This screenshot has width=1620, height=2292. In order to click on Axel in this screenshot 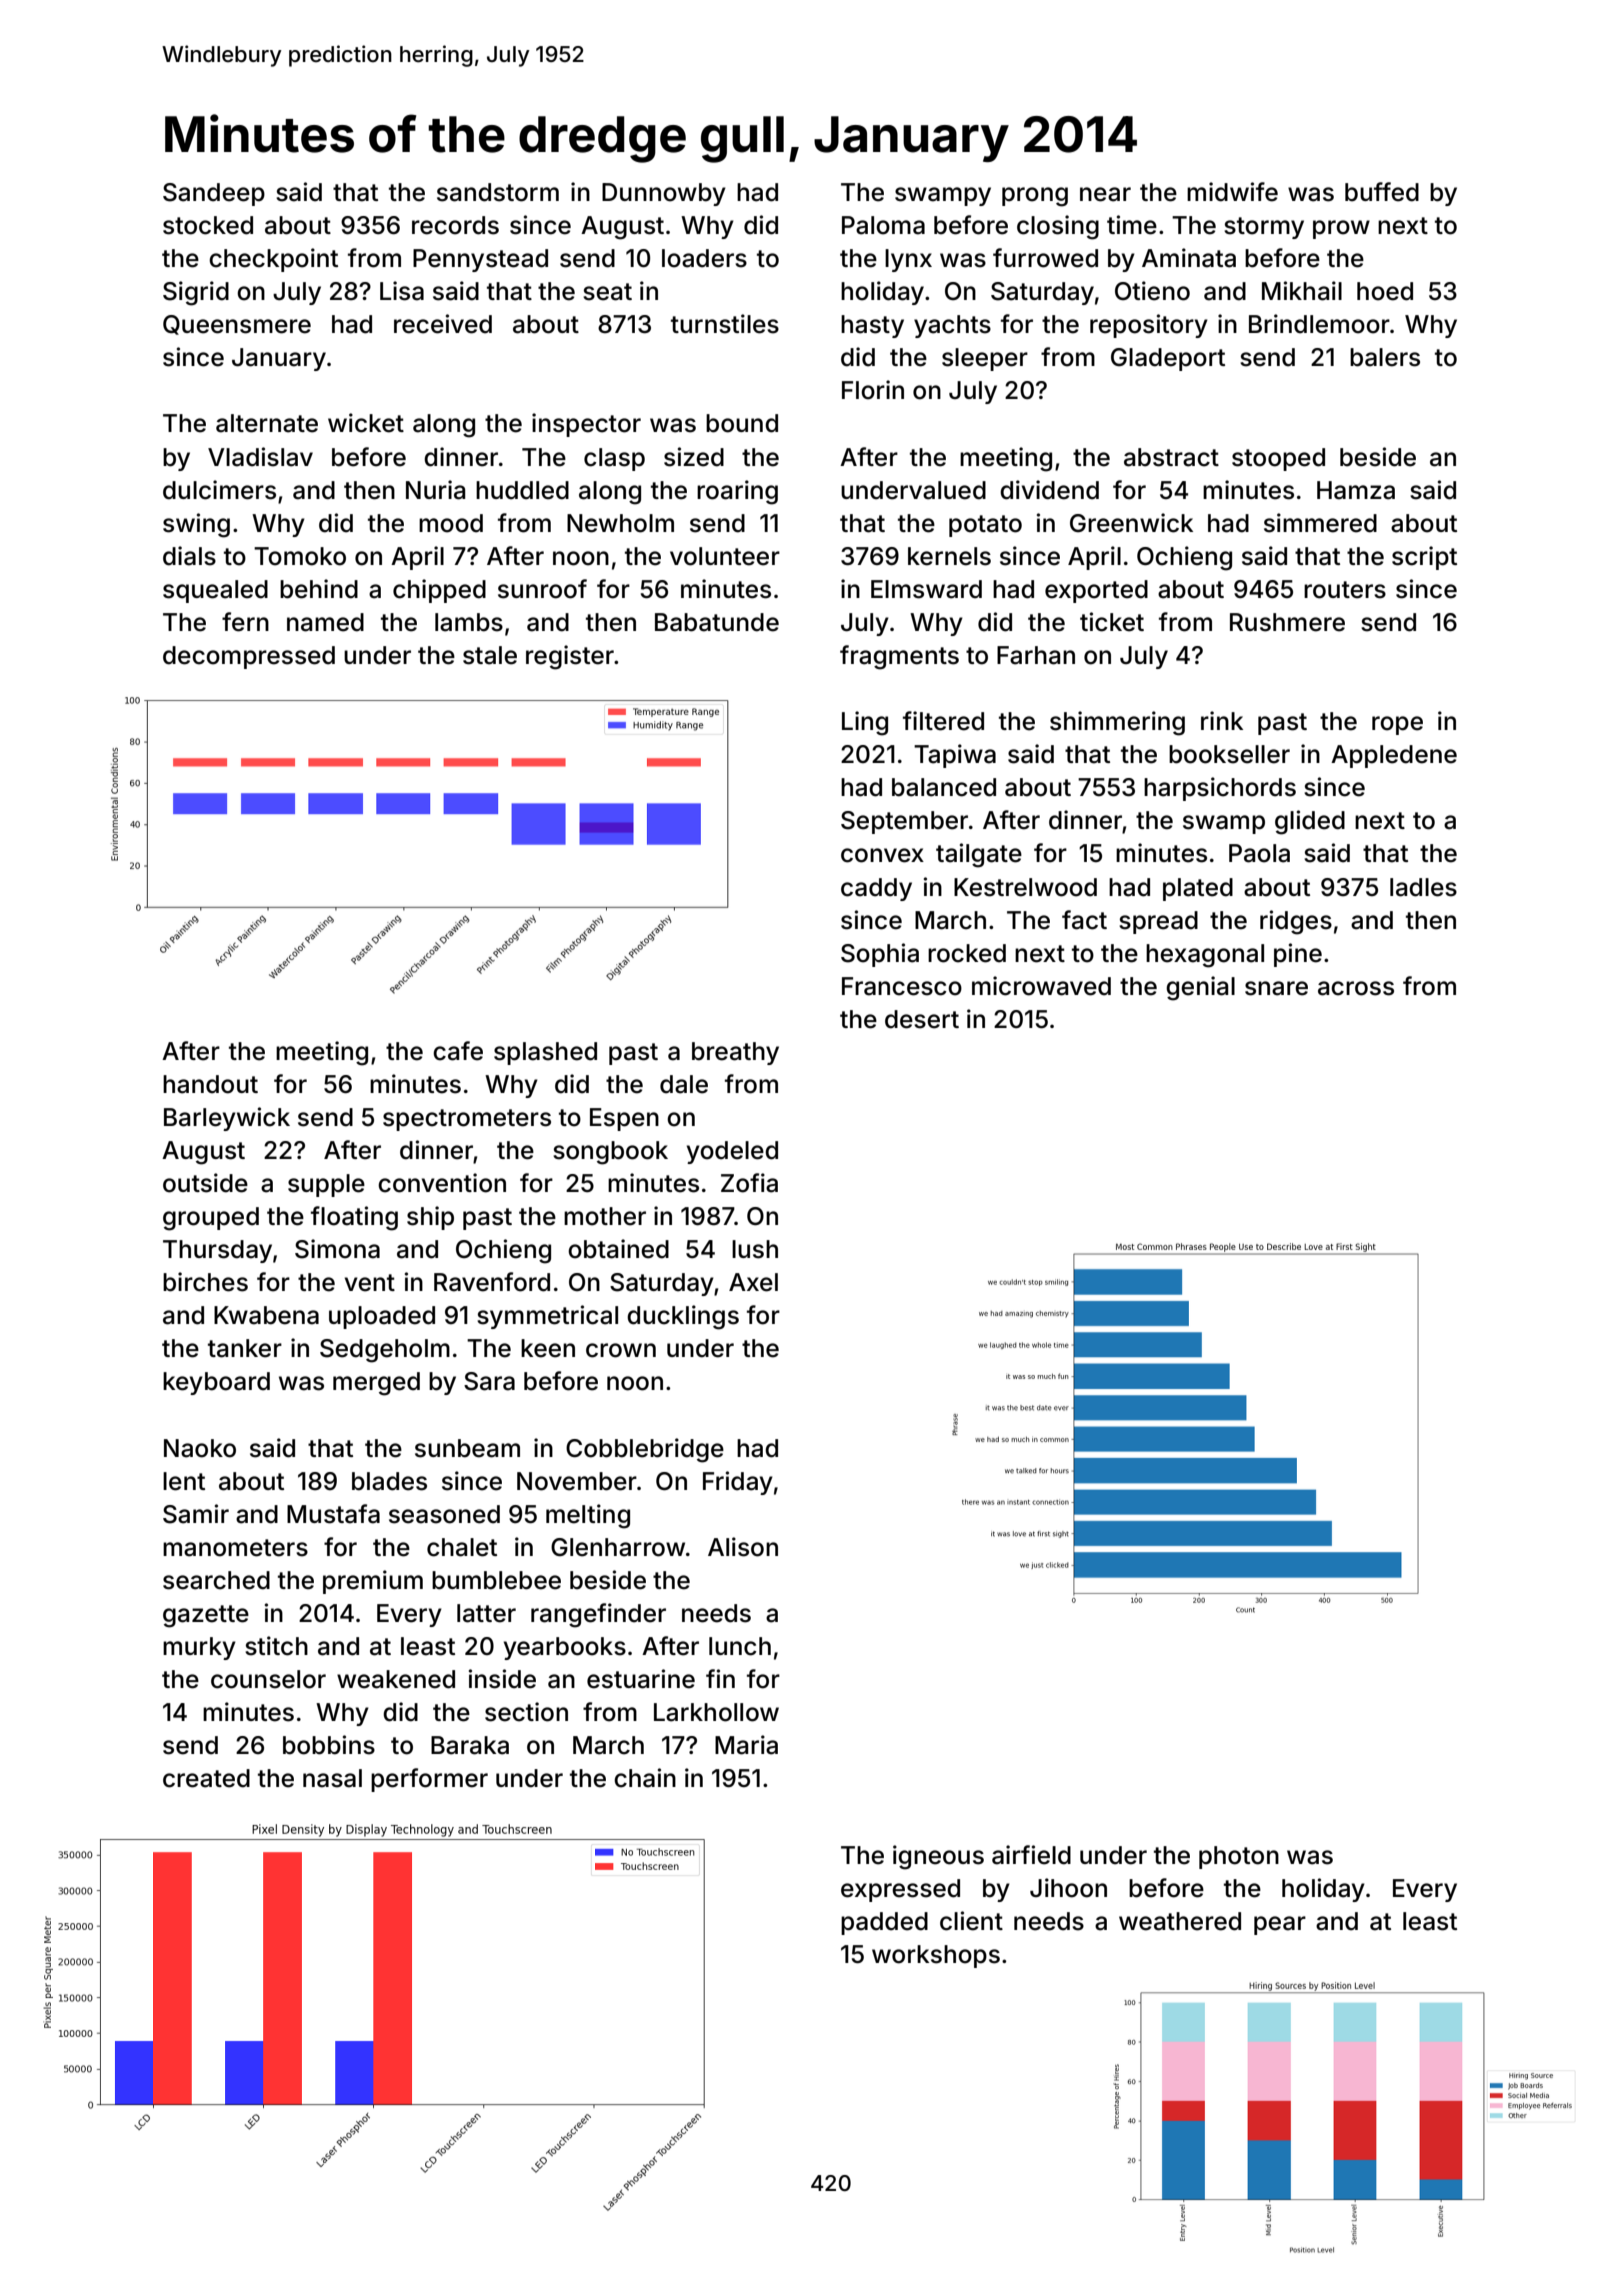, I will do `click(753, 1282)`.
